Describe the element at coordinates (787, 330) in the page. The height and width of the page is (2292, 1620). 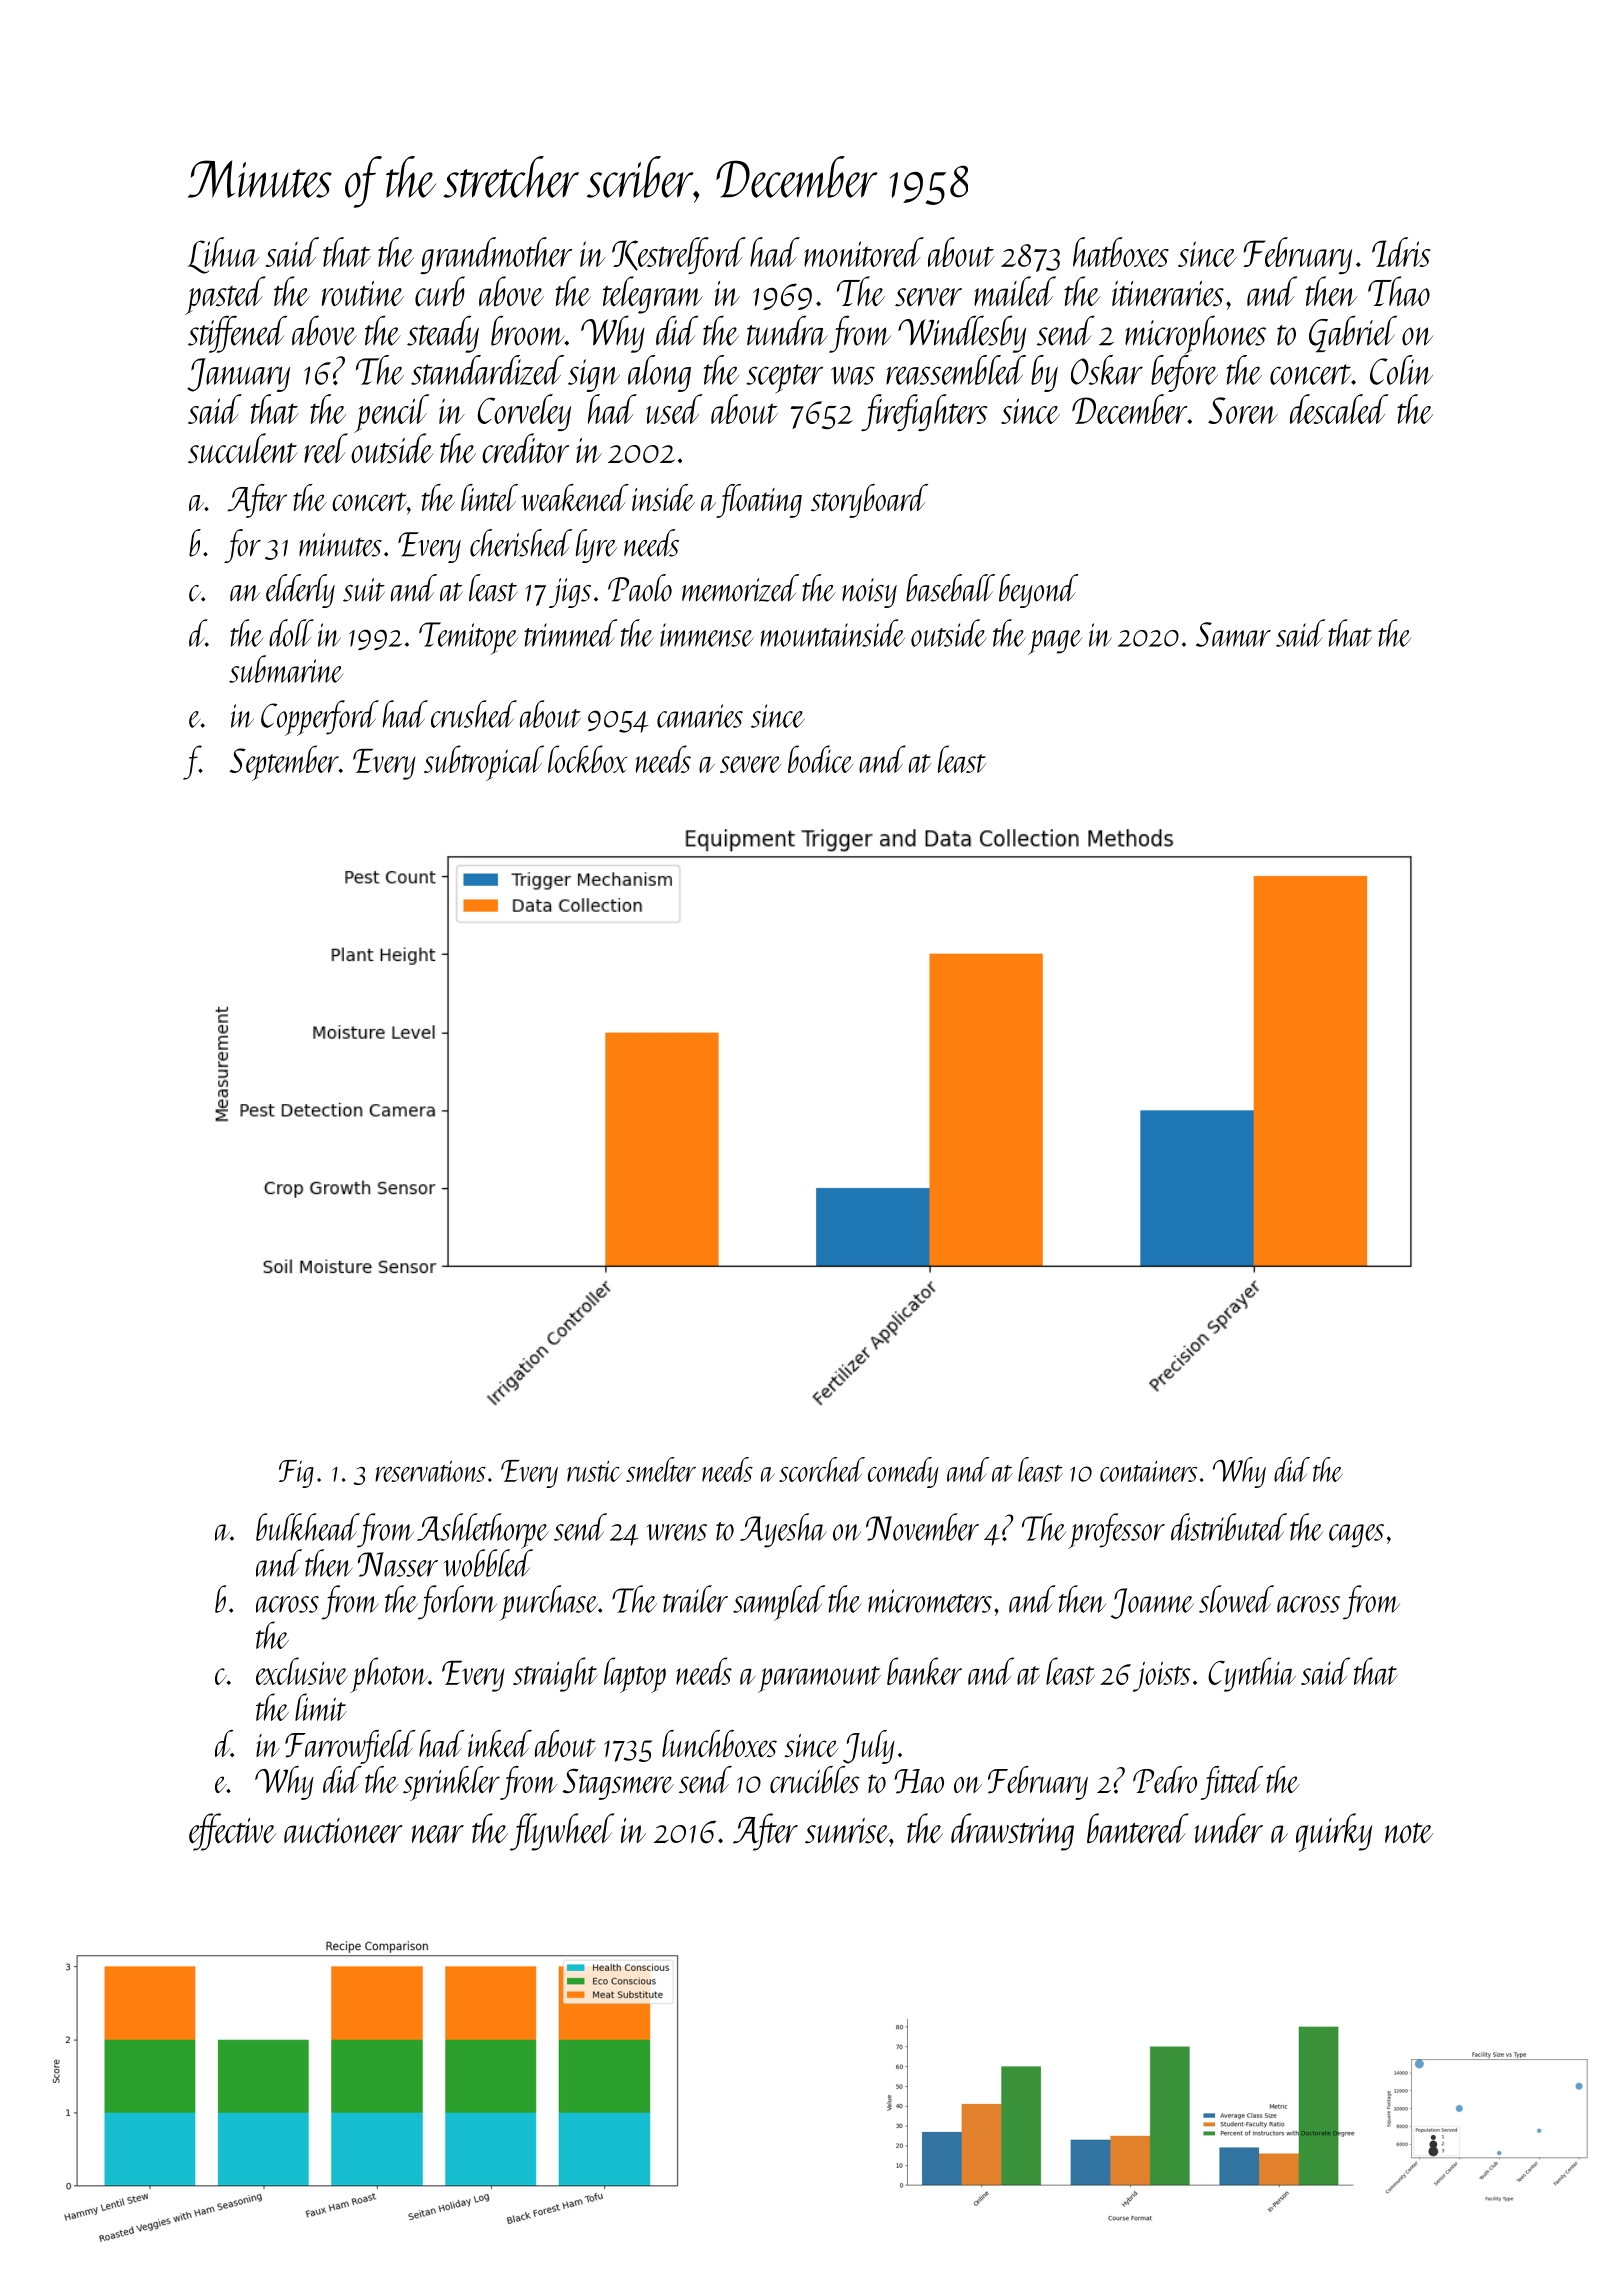
I see `tundra` at that location.
